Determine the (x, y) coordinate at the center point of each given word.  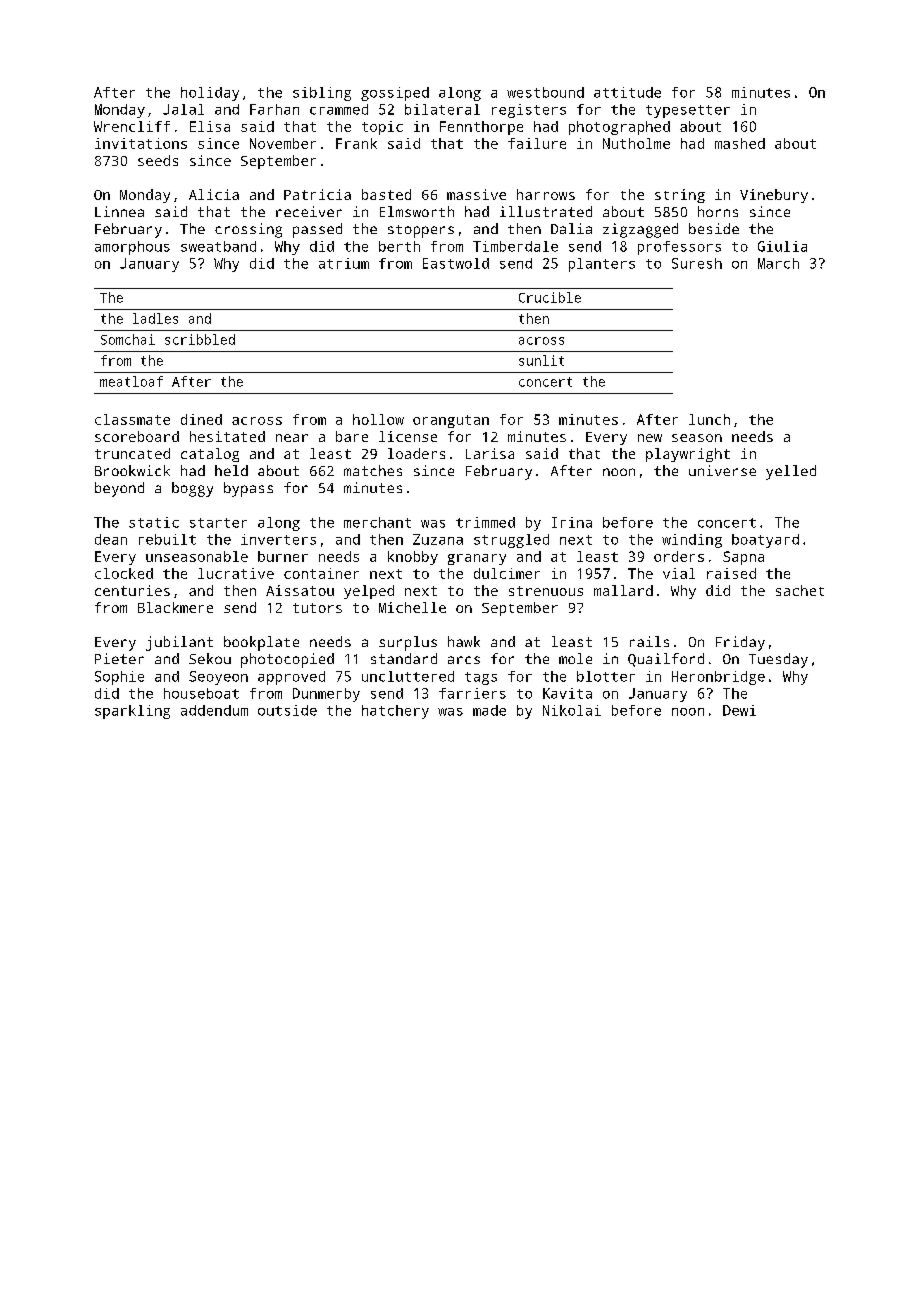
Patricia (317, 194)
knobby (413, 558)
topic (382, 128)
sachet (800, 590)
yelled (791, 472)
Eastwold (456, 263)
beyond (119, 489)
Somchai (128, 339)
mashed (740, 143)
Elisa (210, 126)
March (778, 263)
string (680, 196)
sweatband (218, 246)
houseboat (201, 693)
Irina (572, 522)
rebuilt (167, 539)
